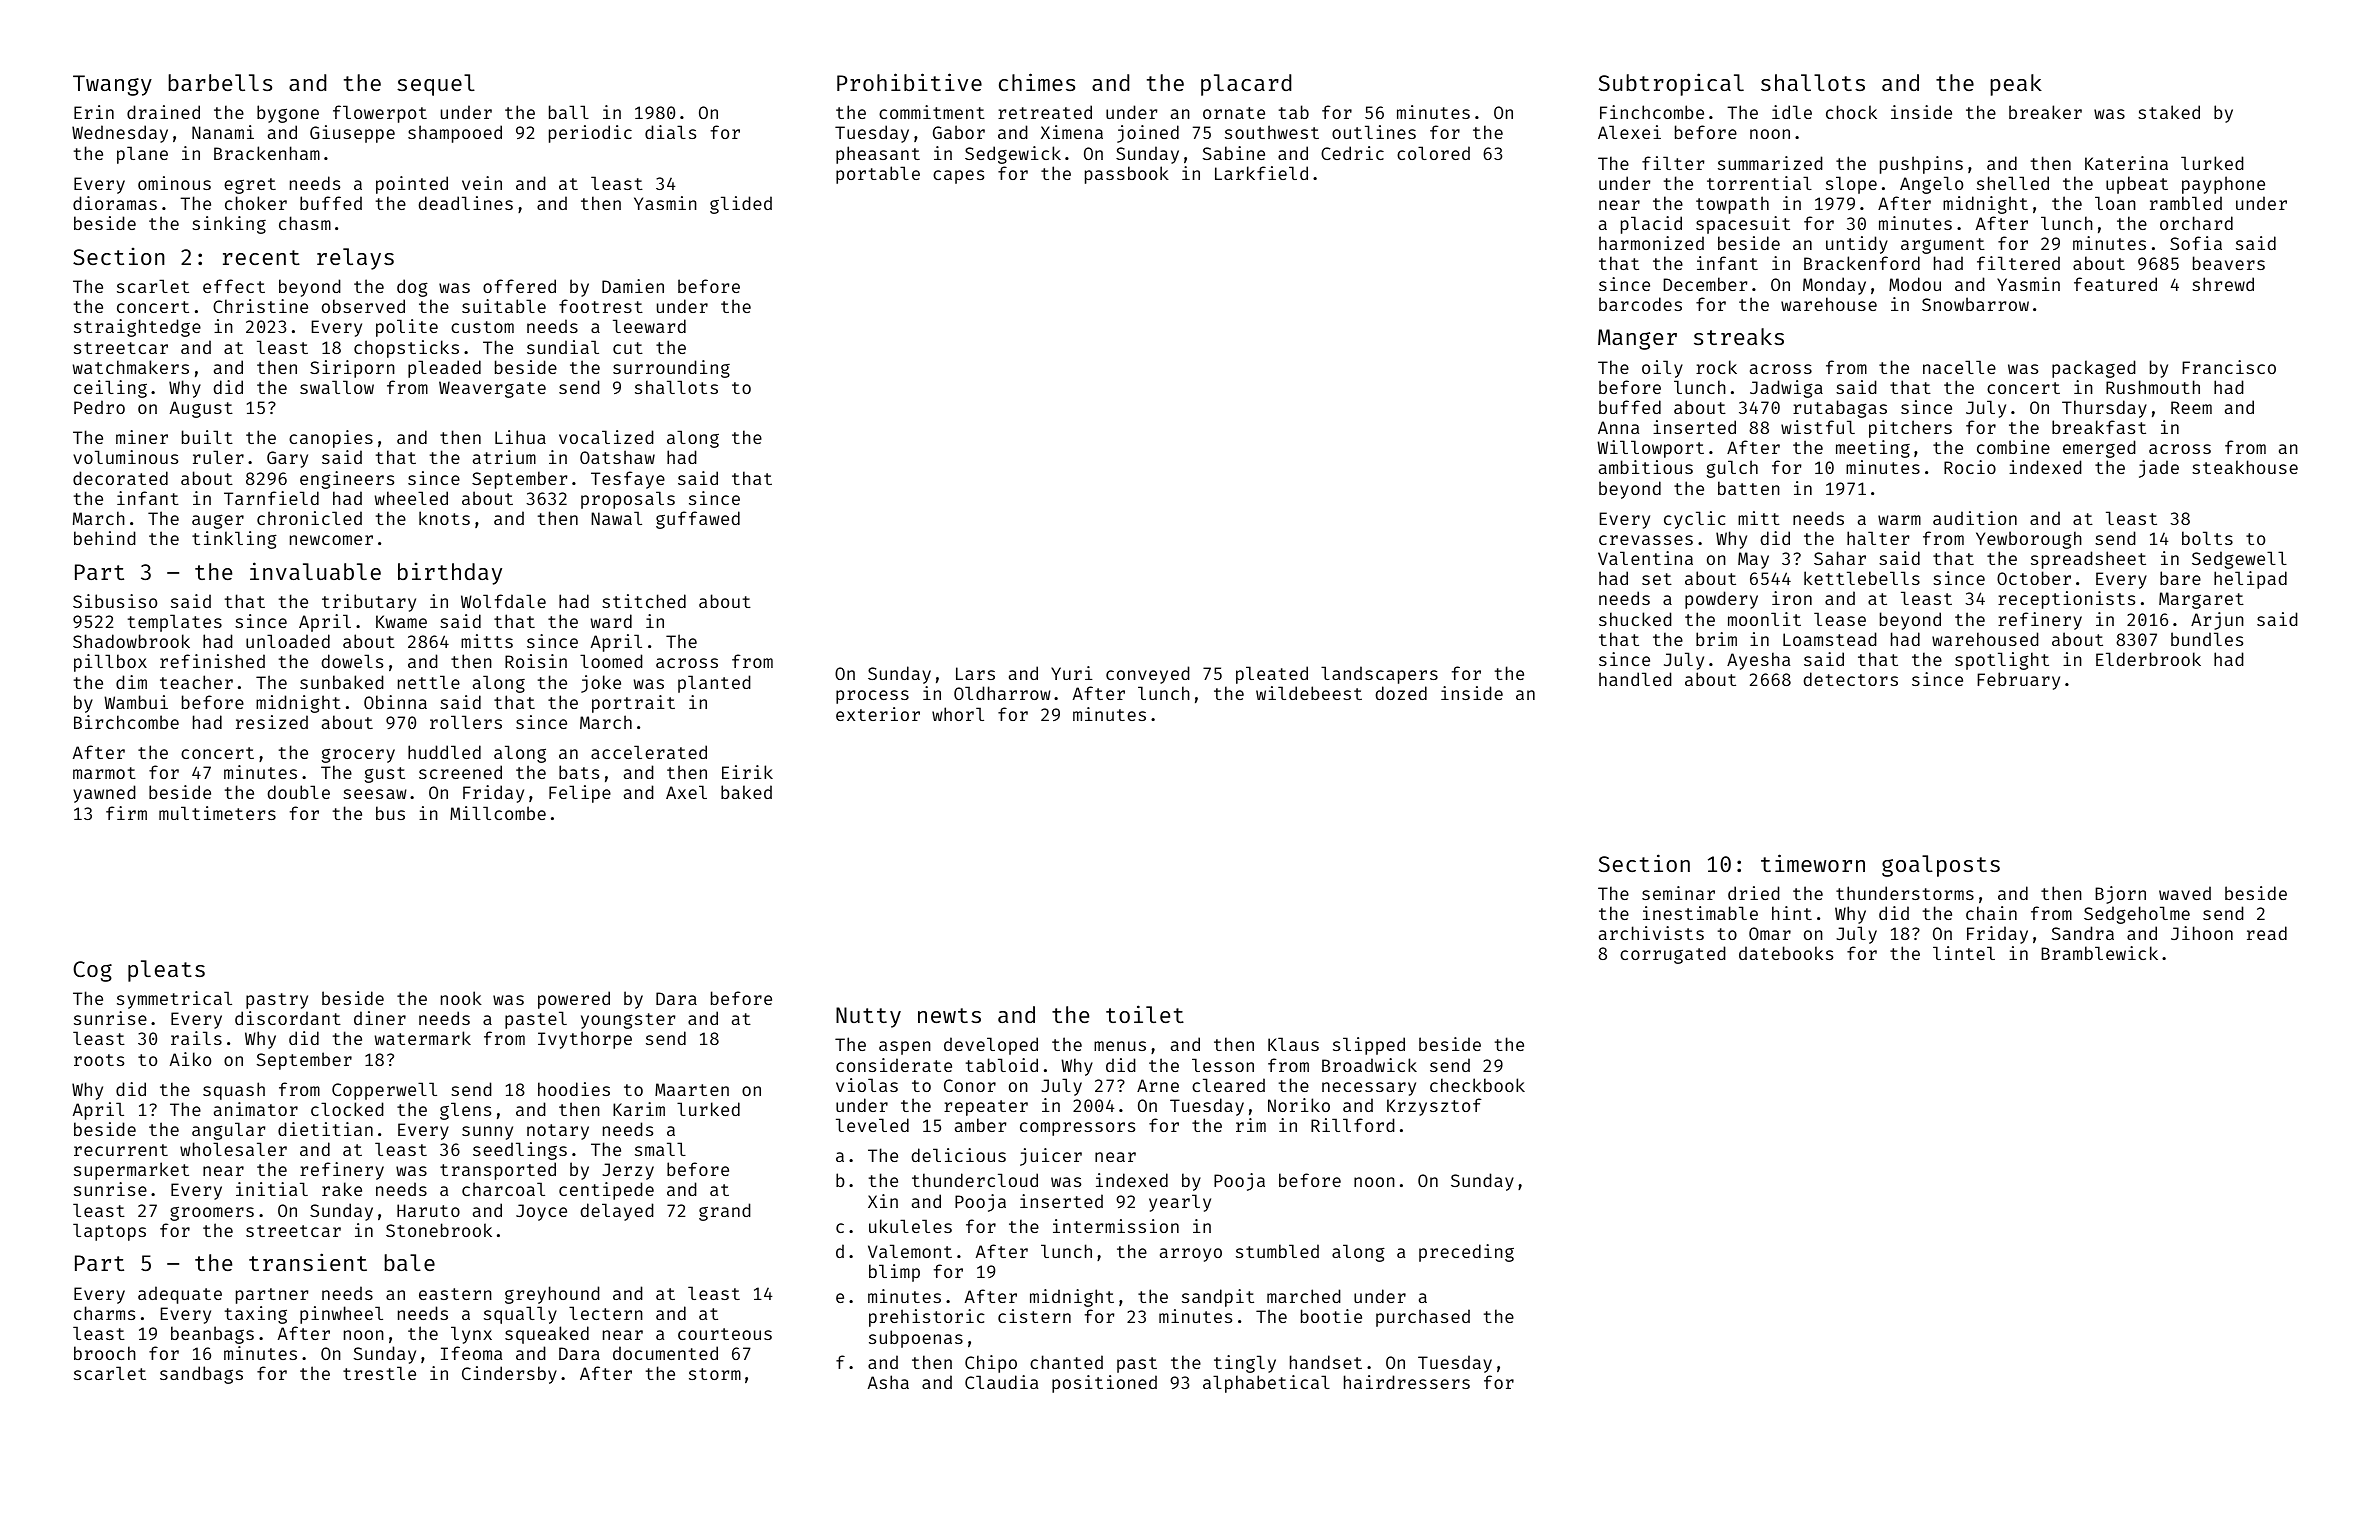 The image size is (2380, 1540). What do you see at coordinates (1646, 467) in the page?
I see `ambitious` at bounding box center [1646, 467].
